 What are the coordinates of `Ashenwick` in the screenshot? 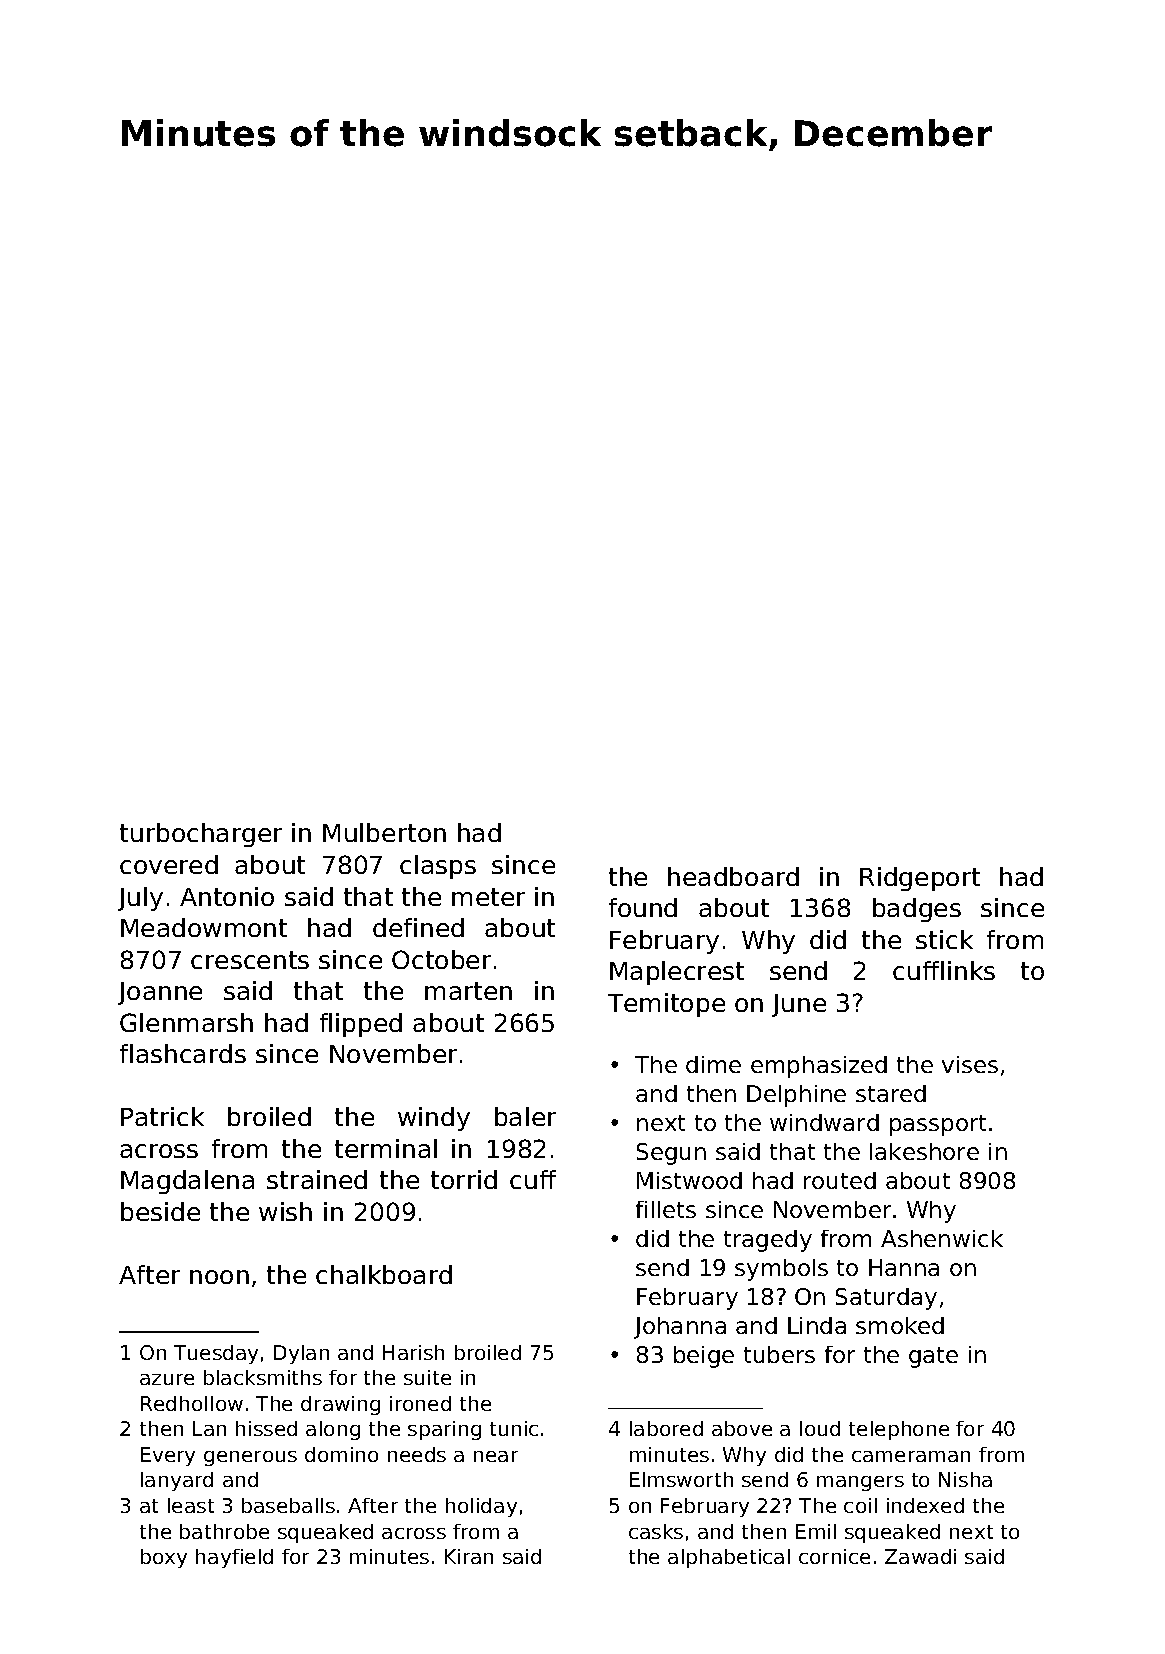 It's located at (942, 1238).
